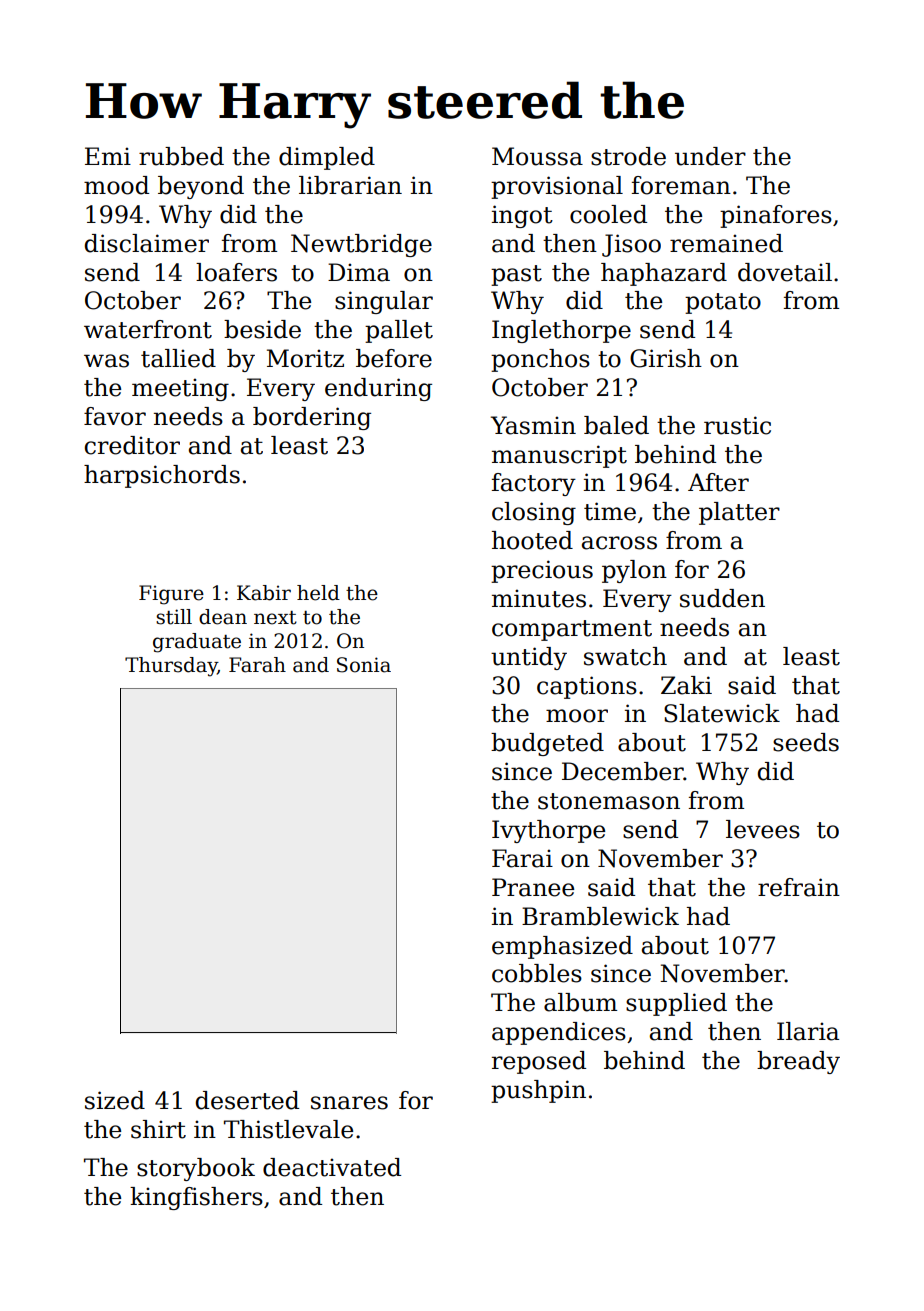 The height and width of the screenshot is (1311, 924). Describe the element at coordinates (737, 425) in the screenshot. I see `rustic` at that location.
